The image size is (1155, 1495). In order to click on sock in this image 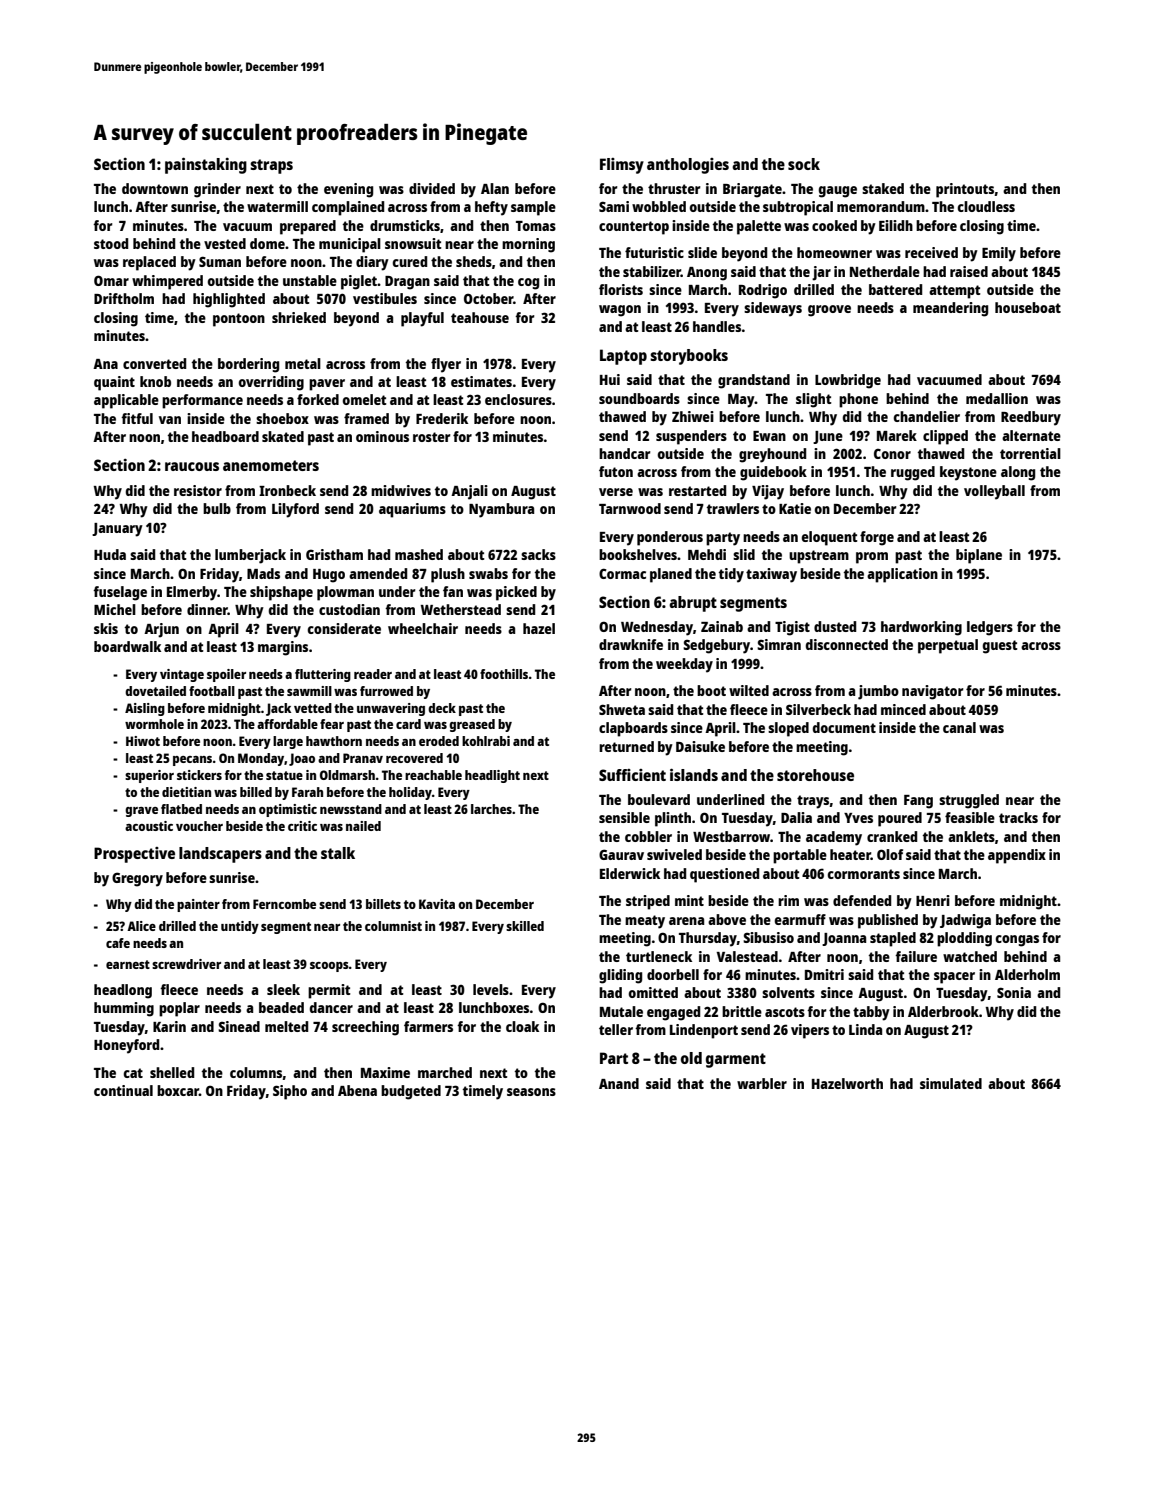, I will do `click(804, 164)`.
